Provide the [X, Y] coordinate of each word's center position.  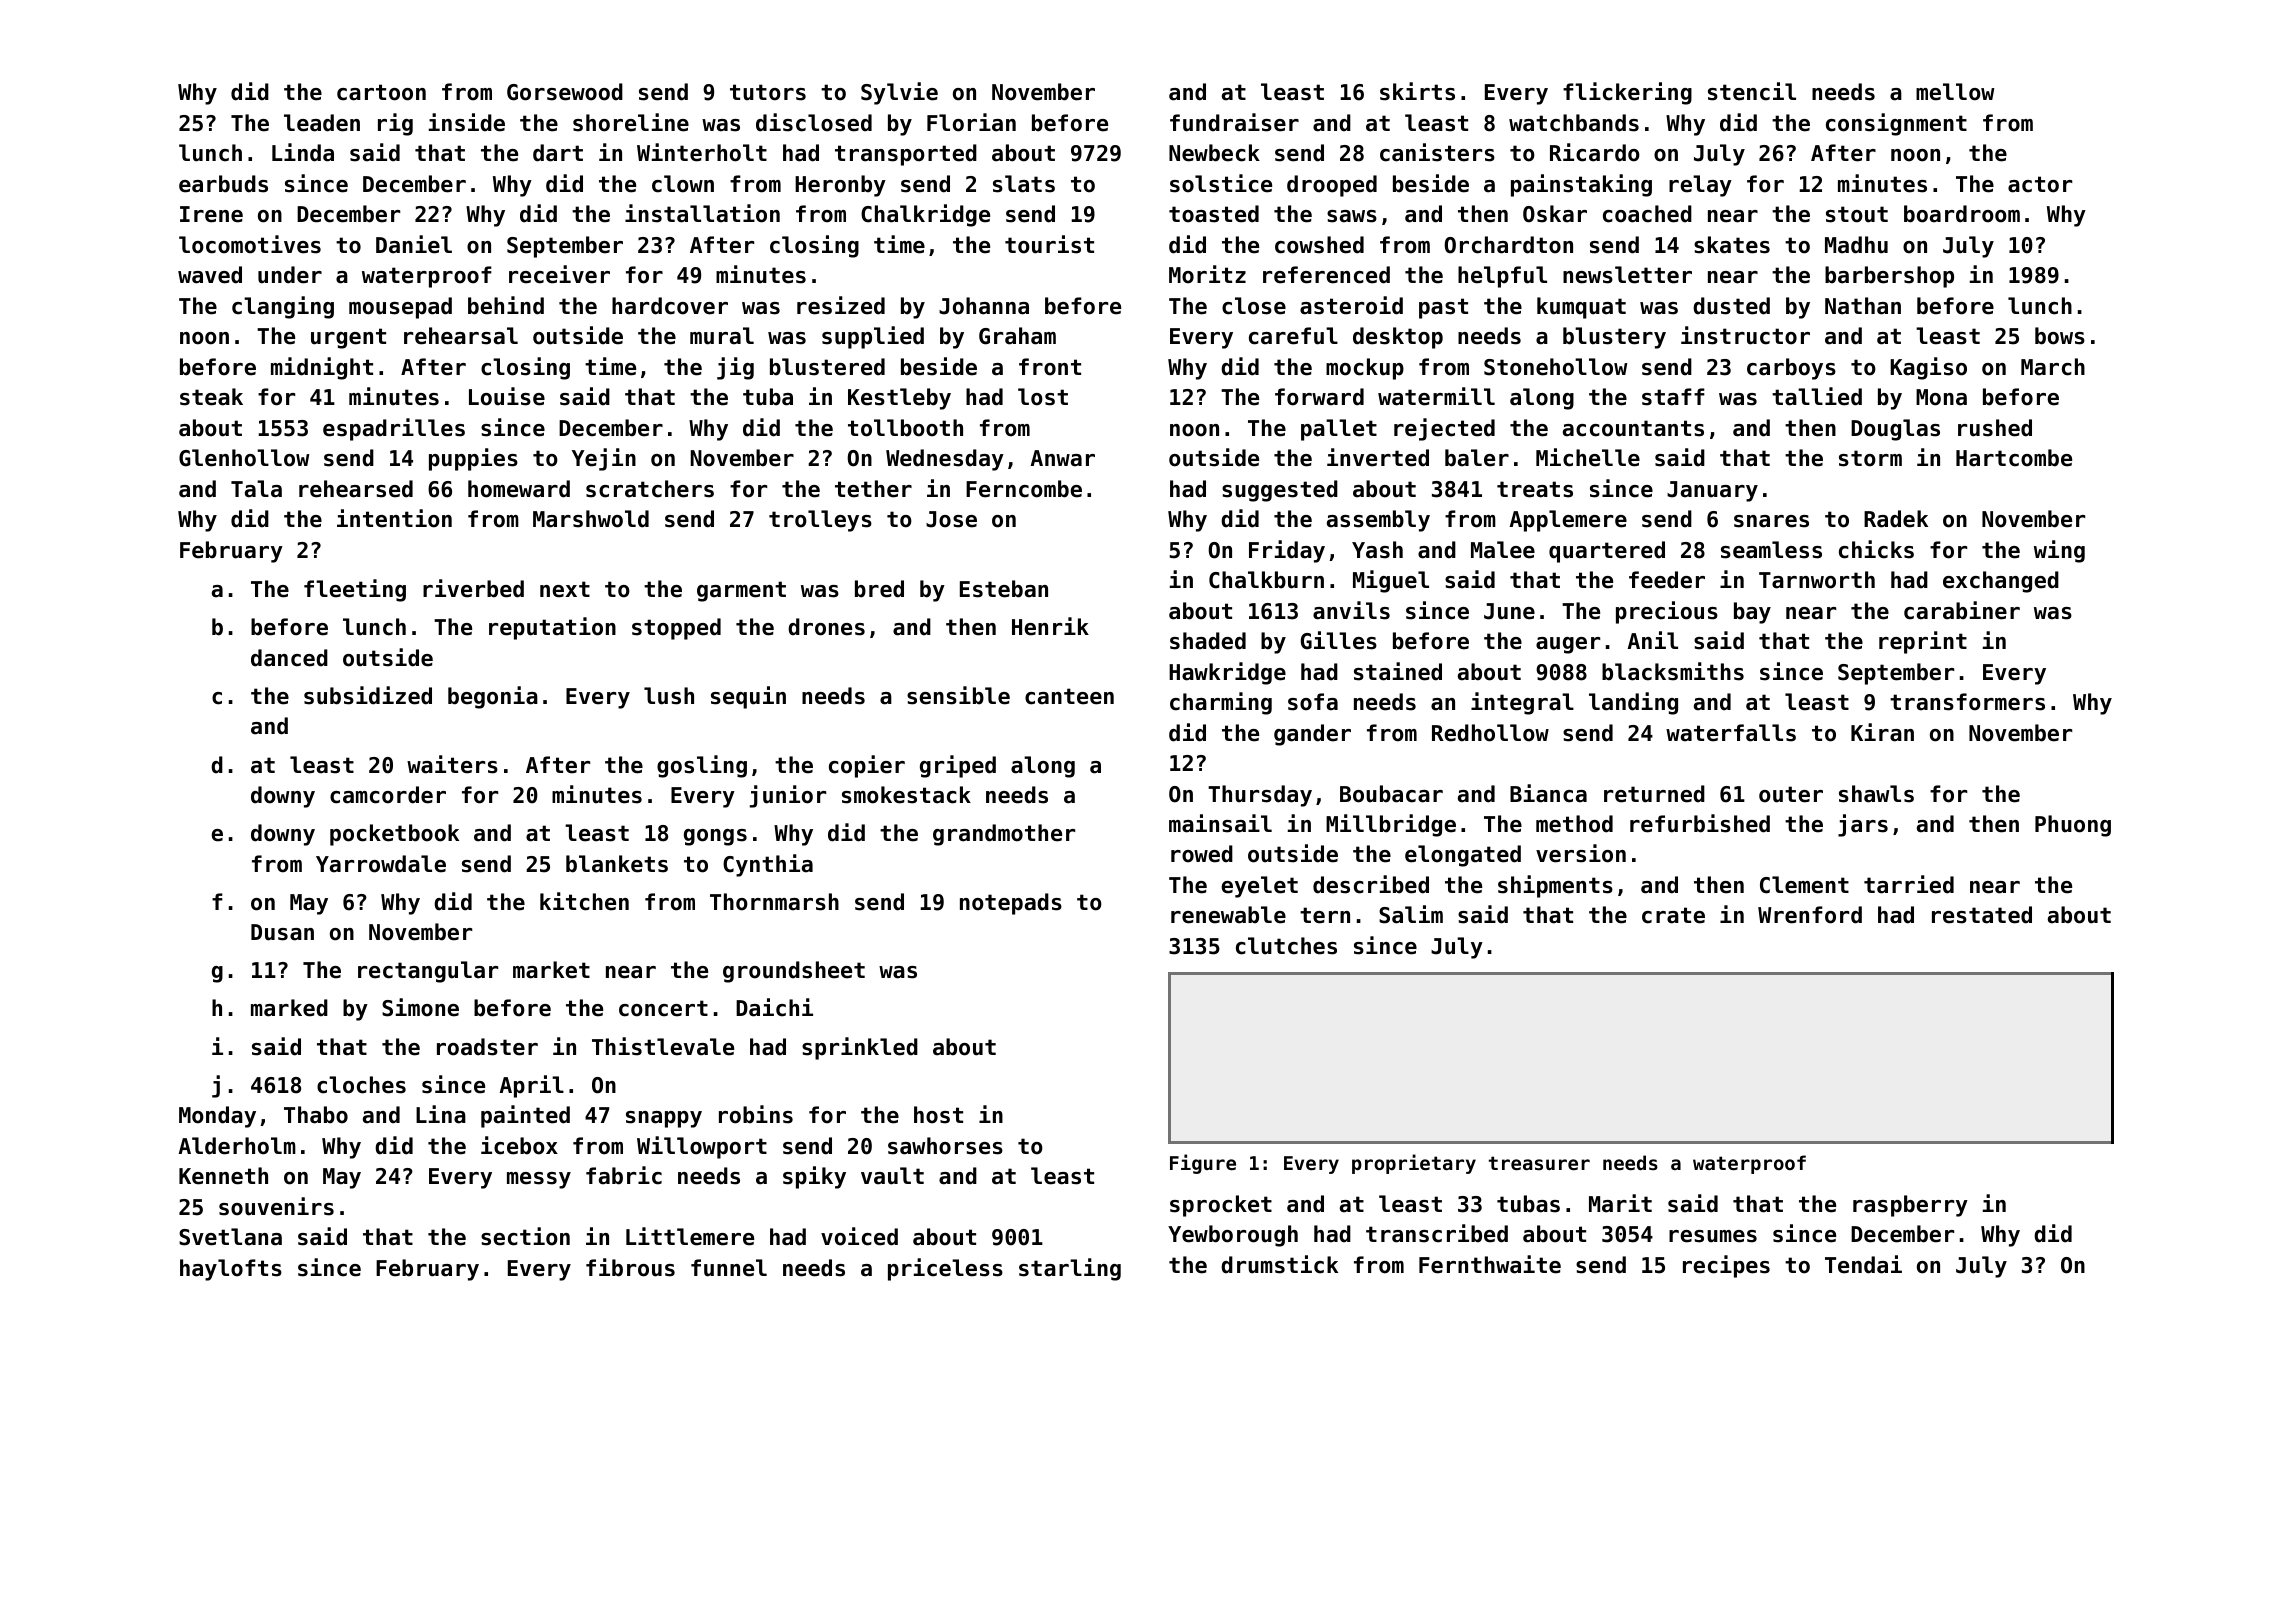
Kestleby [899, 399]
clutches [1286, 946]
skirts [1417, 91]
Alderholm [237, 1146]
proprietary [1414, 1164]
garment [741, 591]
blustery [1614, 338]
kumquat [1581, 308]
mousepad [400, 308]
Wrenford [1810, 915]
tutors [768, 92]
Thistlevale [663, 1046]
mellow [1955, 92]
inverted [1378, 457]
